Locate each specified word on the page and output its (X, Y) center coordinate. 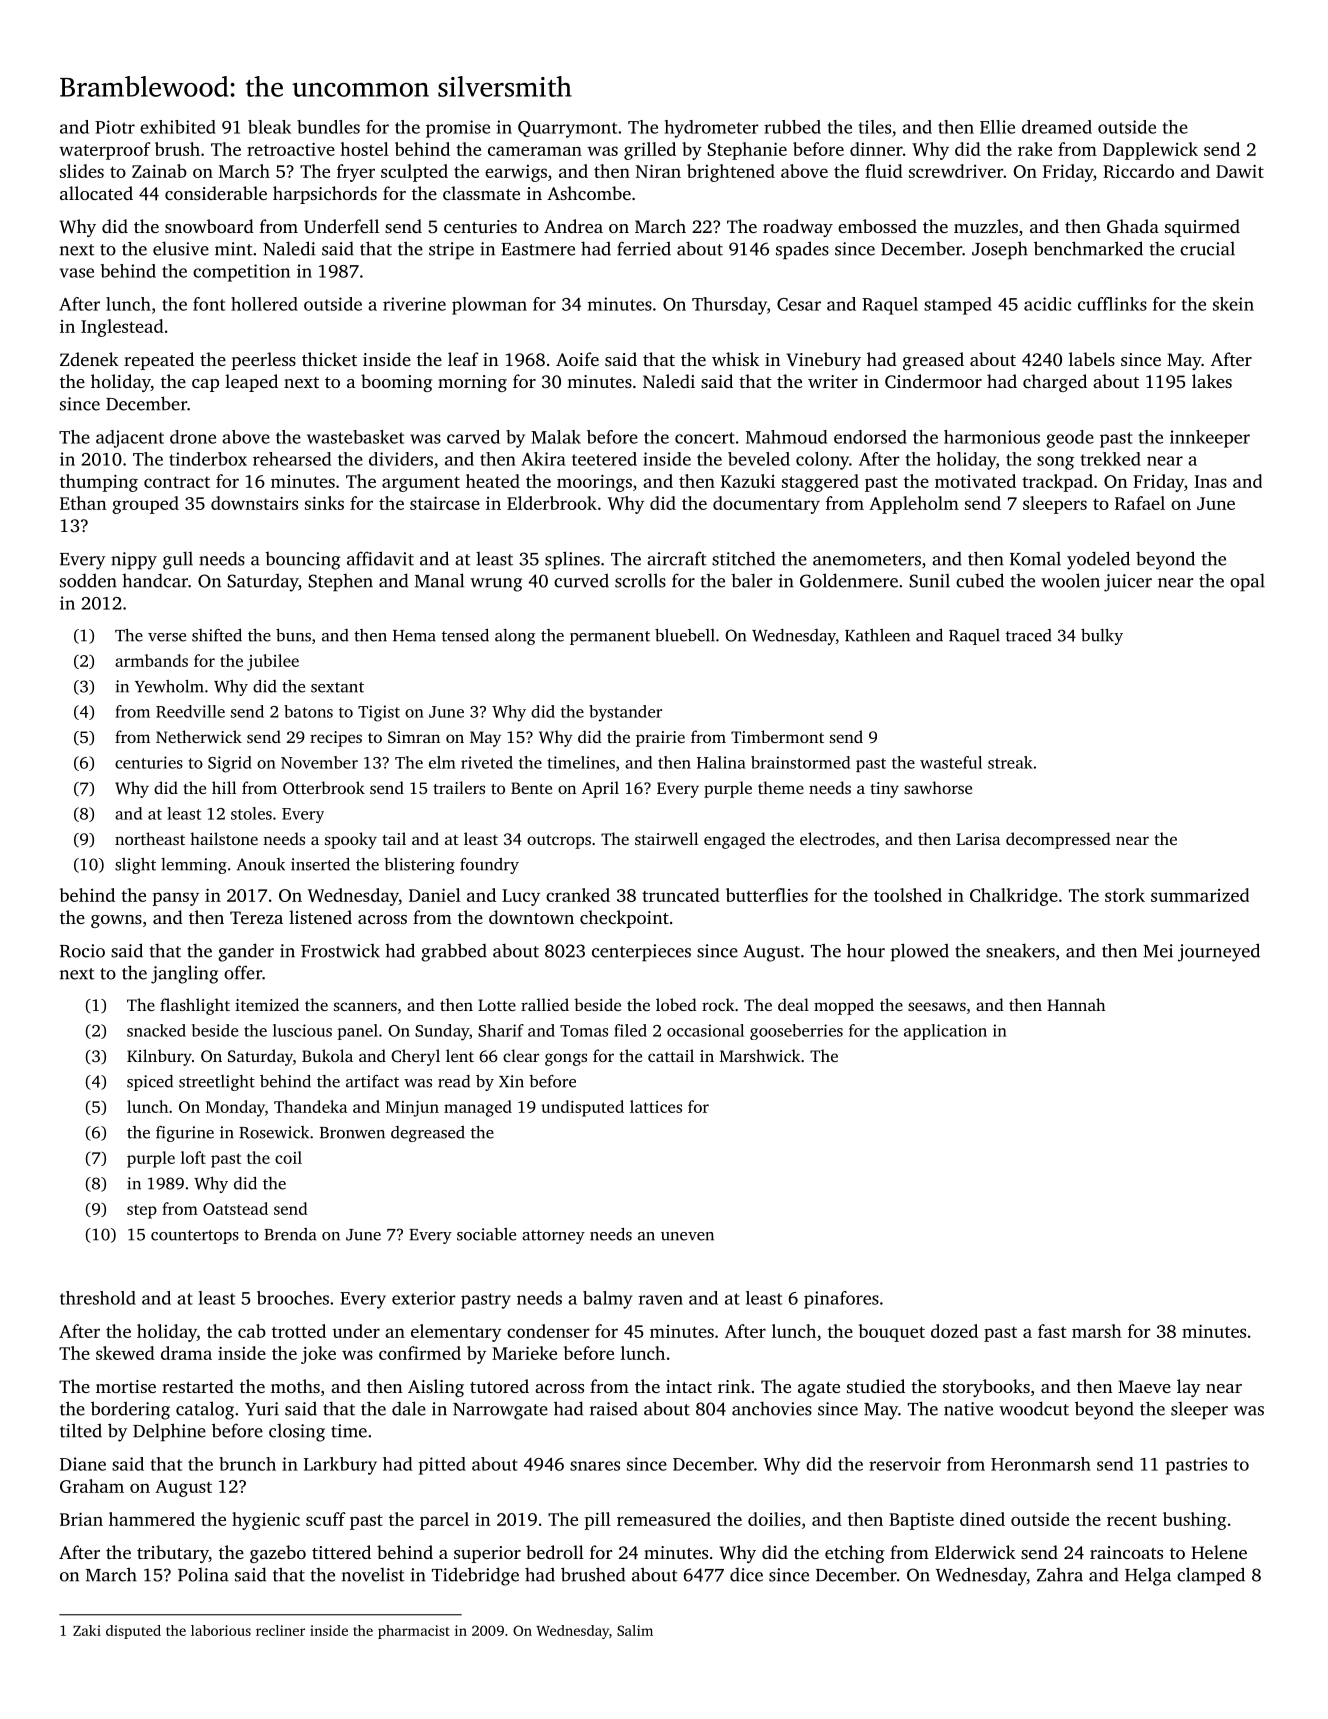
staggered (820, 483)
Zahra (1060, 1575)
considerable (216, 193)
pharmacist (414, 1632)
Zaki (87, 1630)
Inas (1210, 481)
